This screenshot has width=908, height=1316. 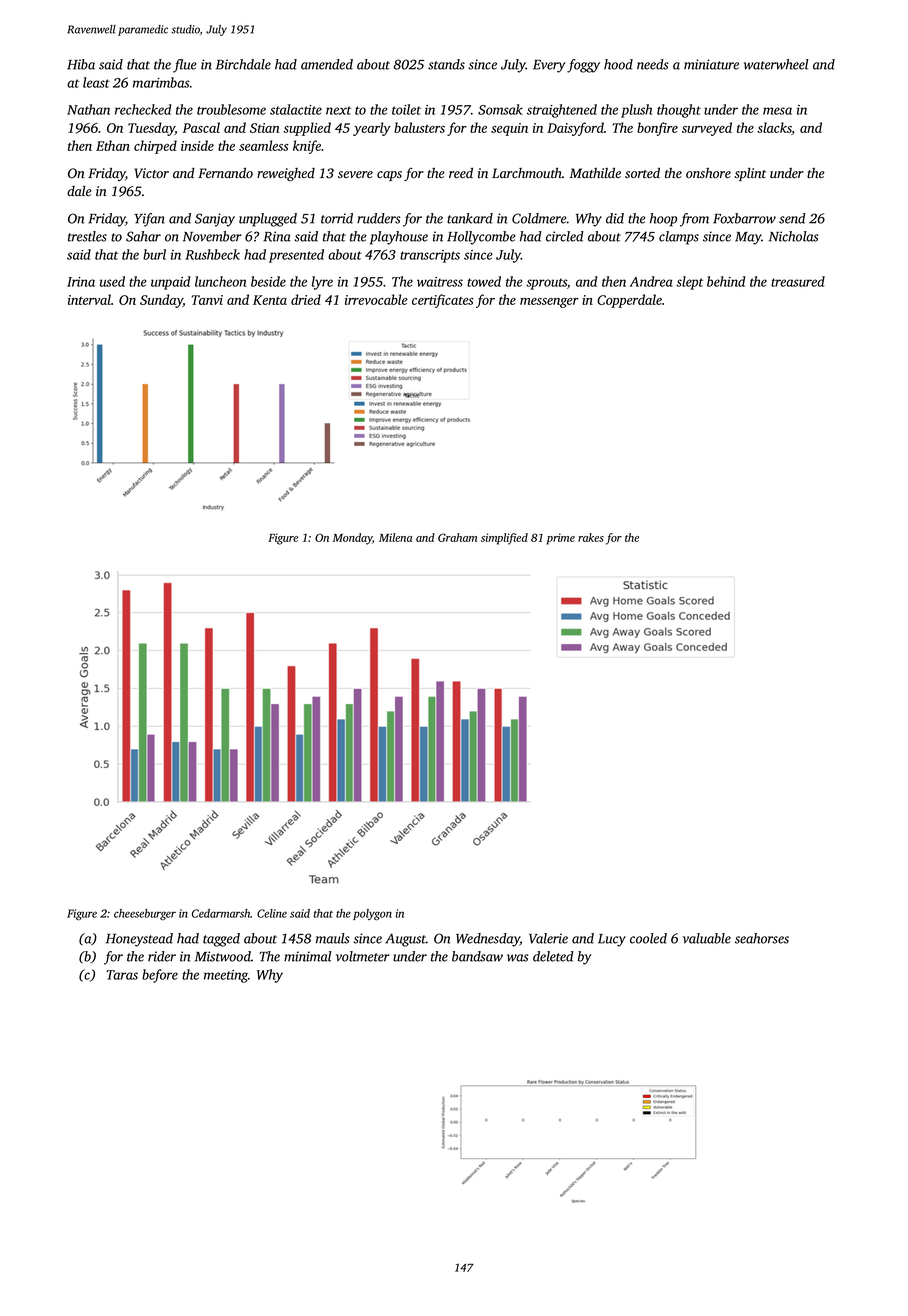 What do you see at coordinates (307, 956) in the screenshot?
I see `minimal` at bounding box center [307, 956].
